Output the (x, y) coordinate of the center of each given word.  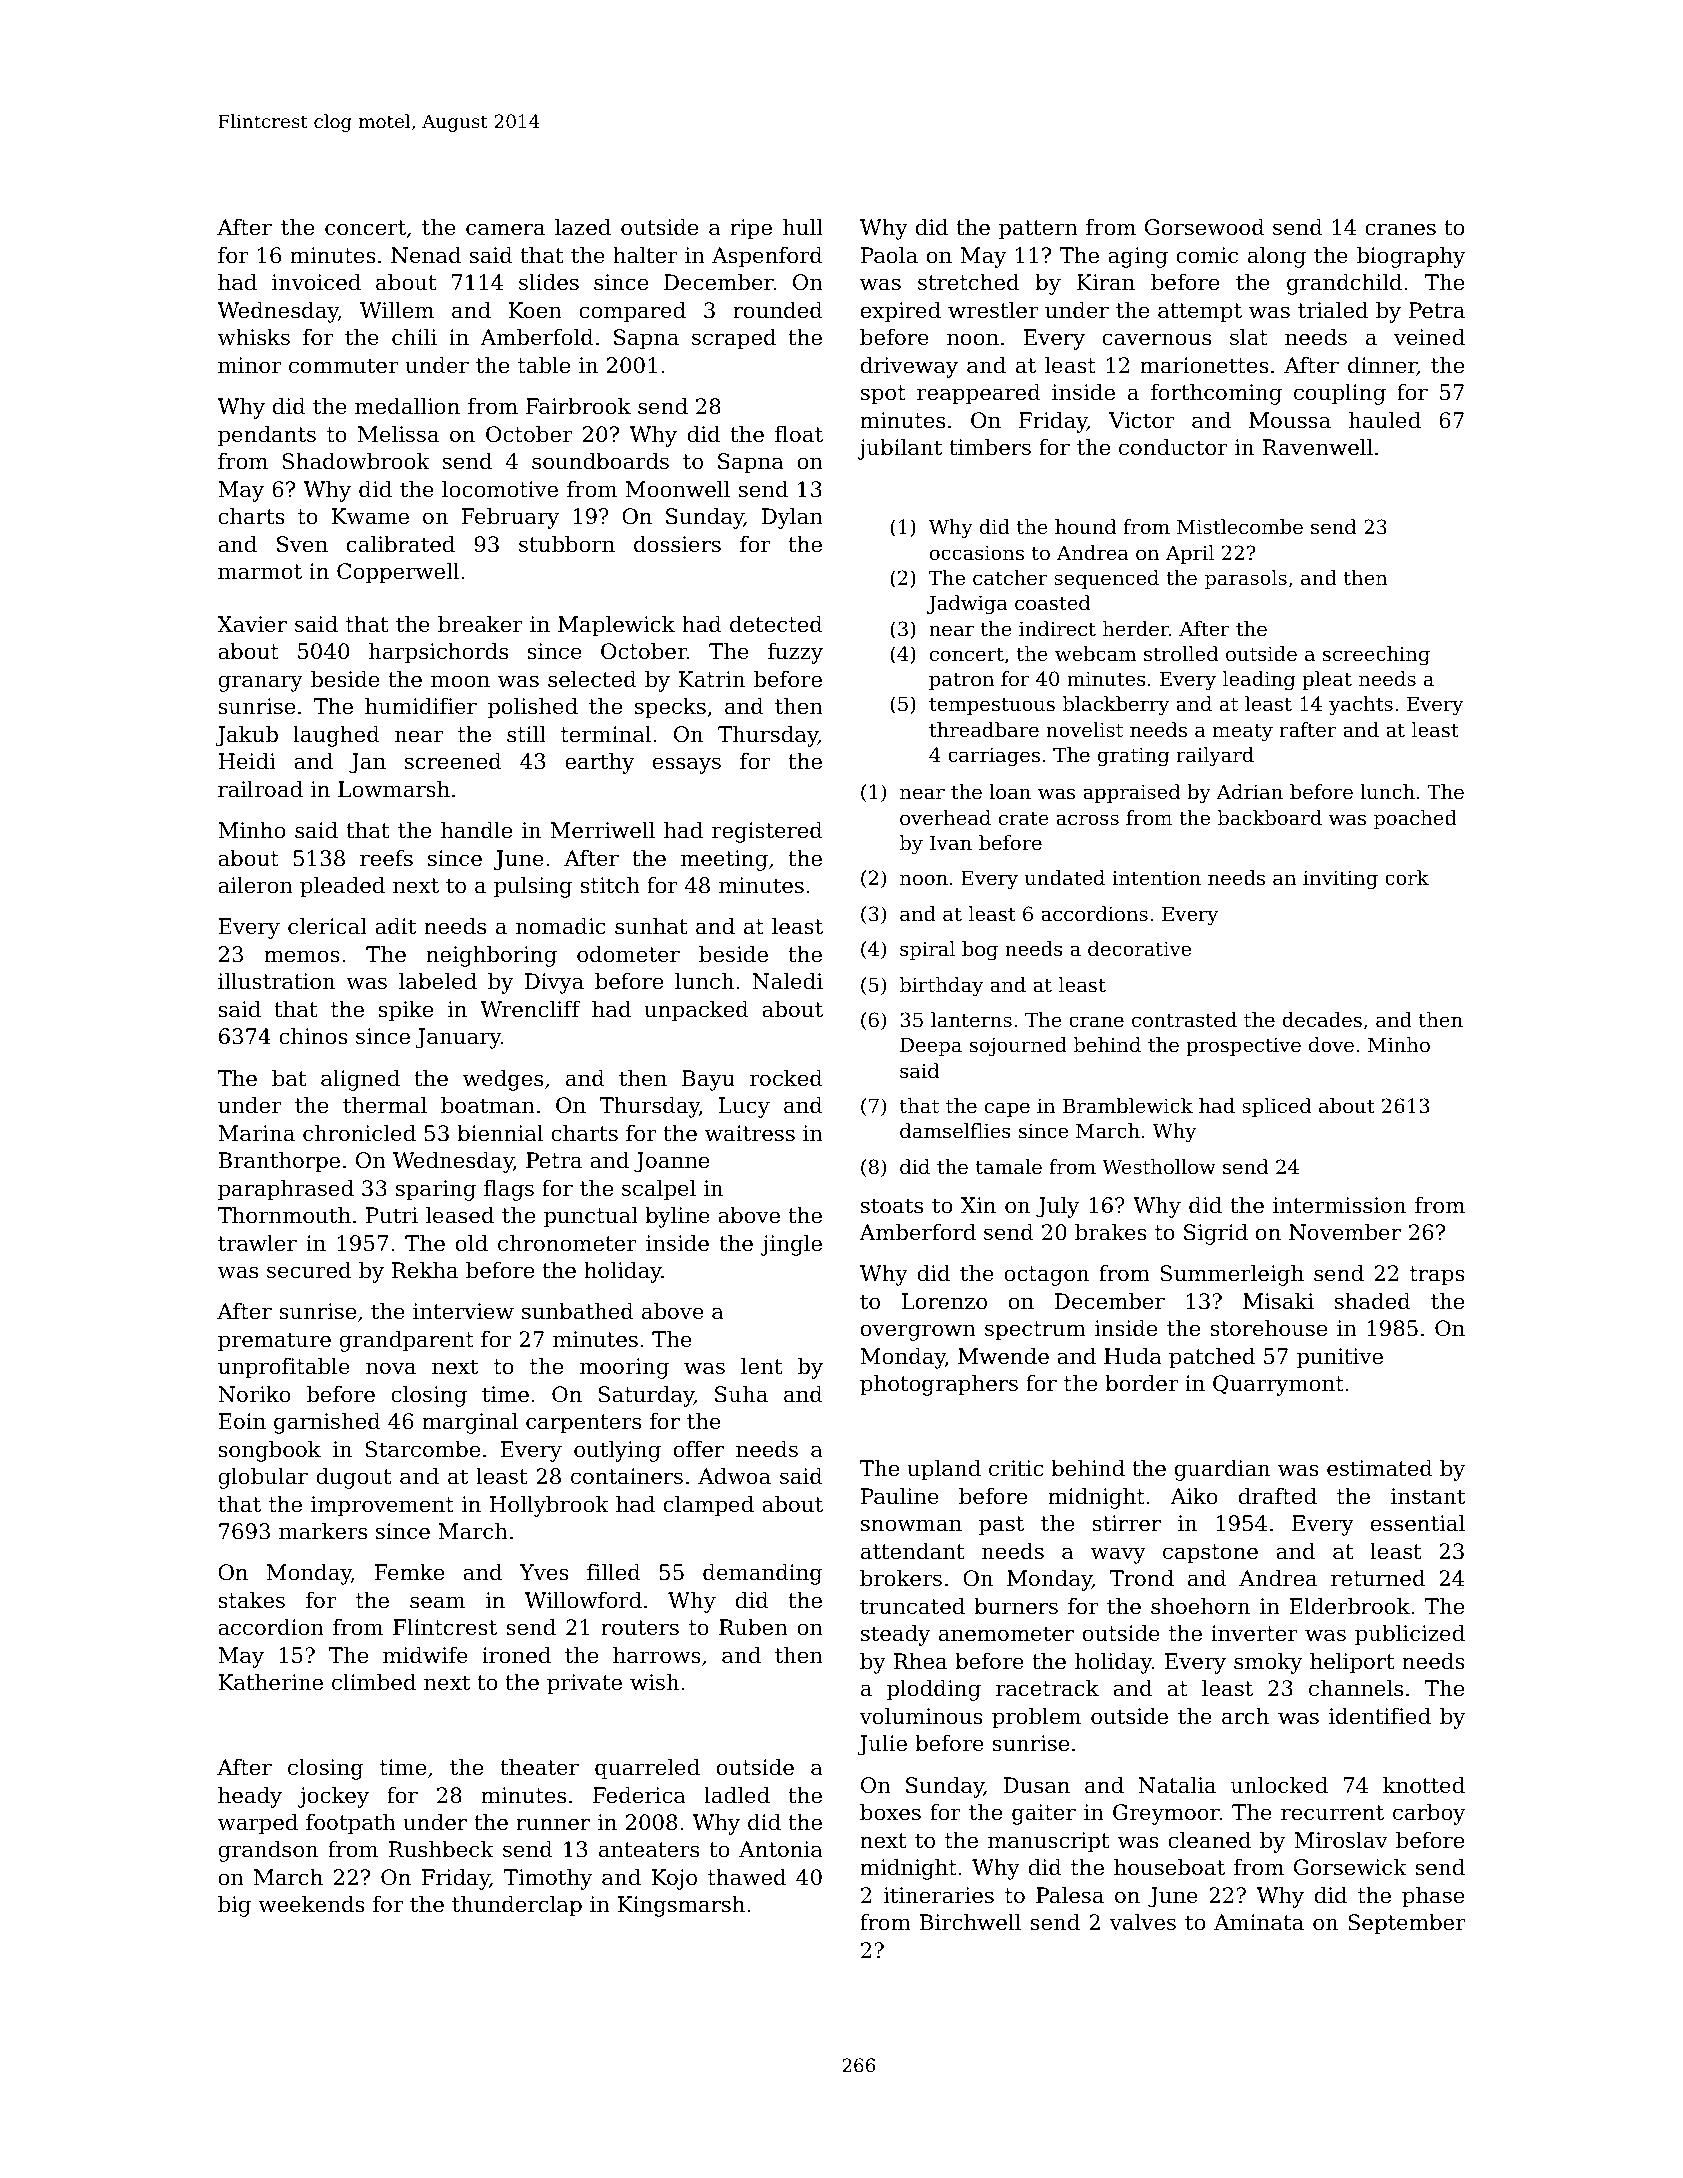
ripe (751, 229)
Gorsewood (1205, 227)
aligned (360, 1080)
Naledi (788, 981)
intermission (1339, 1205)
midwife (425, 1655)
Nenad (426, 255)
